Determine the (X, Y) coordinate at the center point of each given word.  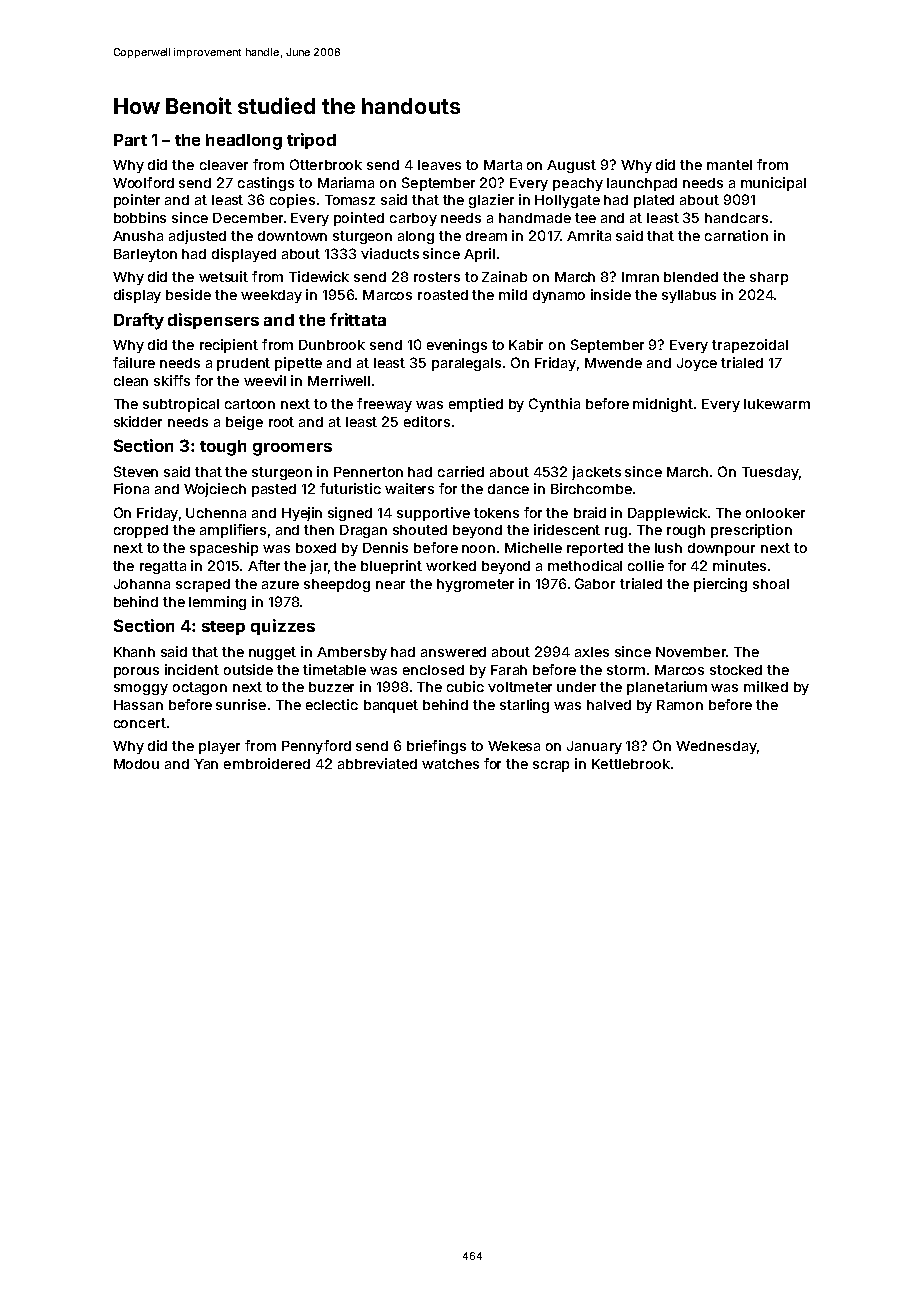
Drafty (139, 321)
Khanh (134, 652)
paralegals (466, 364)
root (281, 422)
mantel (729, 165)
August (571, 166)
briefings (436, 747)
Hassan (138, 705)
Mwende (613, 363)
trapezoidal (750, 346)
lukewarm (777, 404)
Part (130, 140)
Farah (509, 670)
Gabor (595, 583)
